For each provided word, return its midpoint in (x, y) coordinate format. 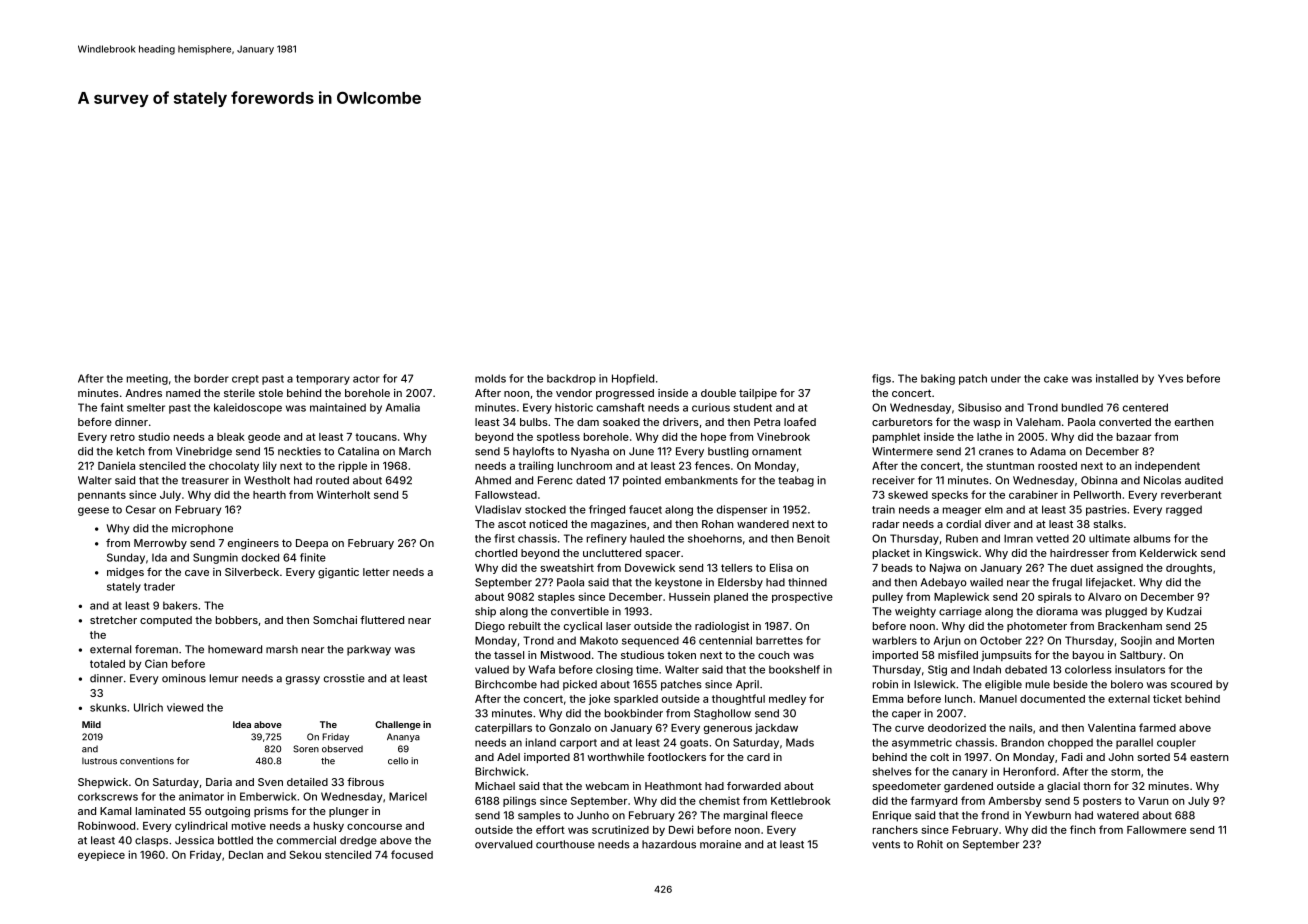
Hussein (689, 596)
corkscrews (108, 796)
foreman (156, 649)
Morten (1196, 640)
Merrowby (160, 544)
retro (123, 437)
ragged (1184, 510)
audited (1204, 480)
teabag (796, 481)
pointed (642, 481)
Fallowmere (1156, 830)
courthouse (565, 844)
